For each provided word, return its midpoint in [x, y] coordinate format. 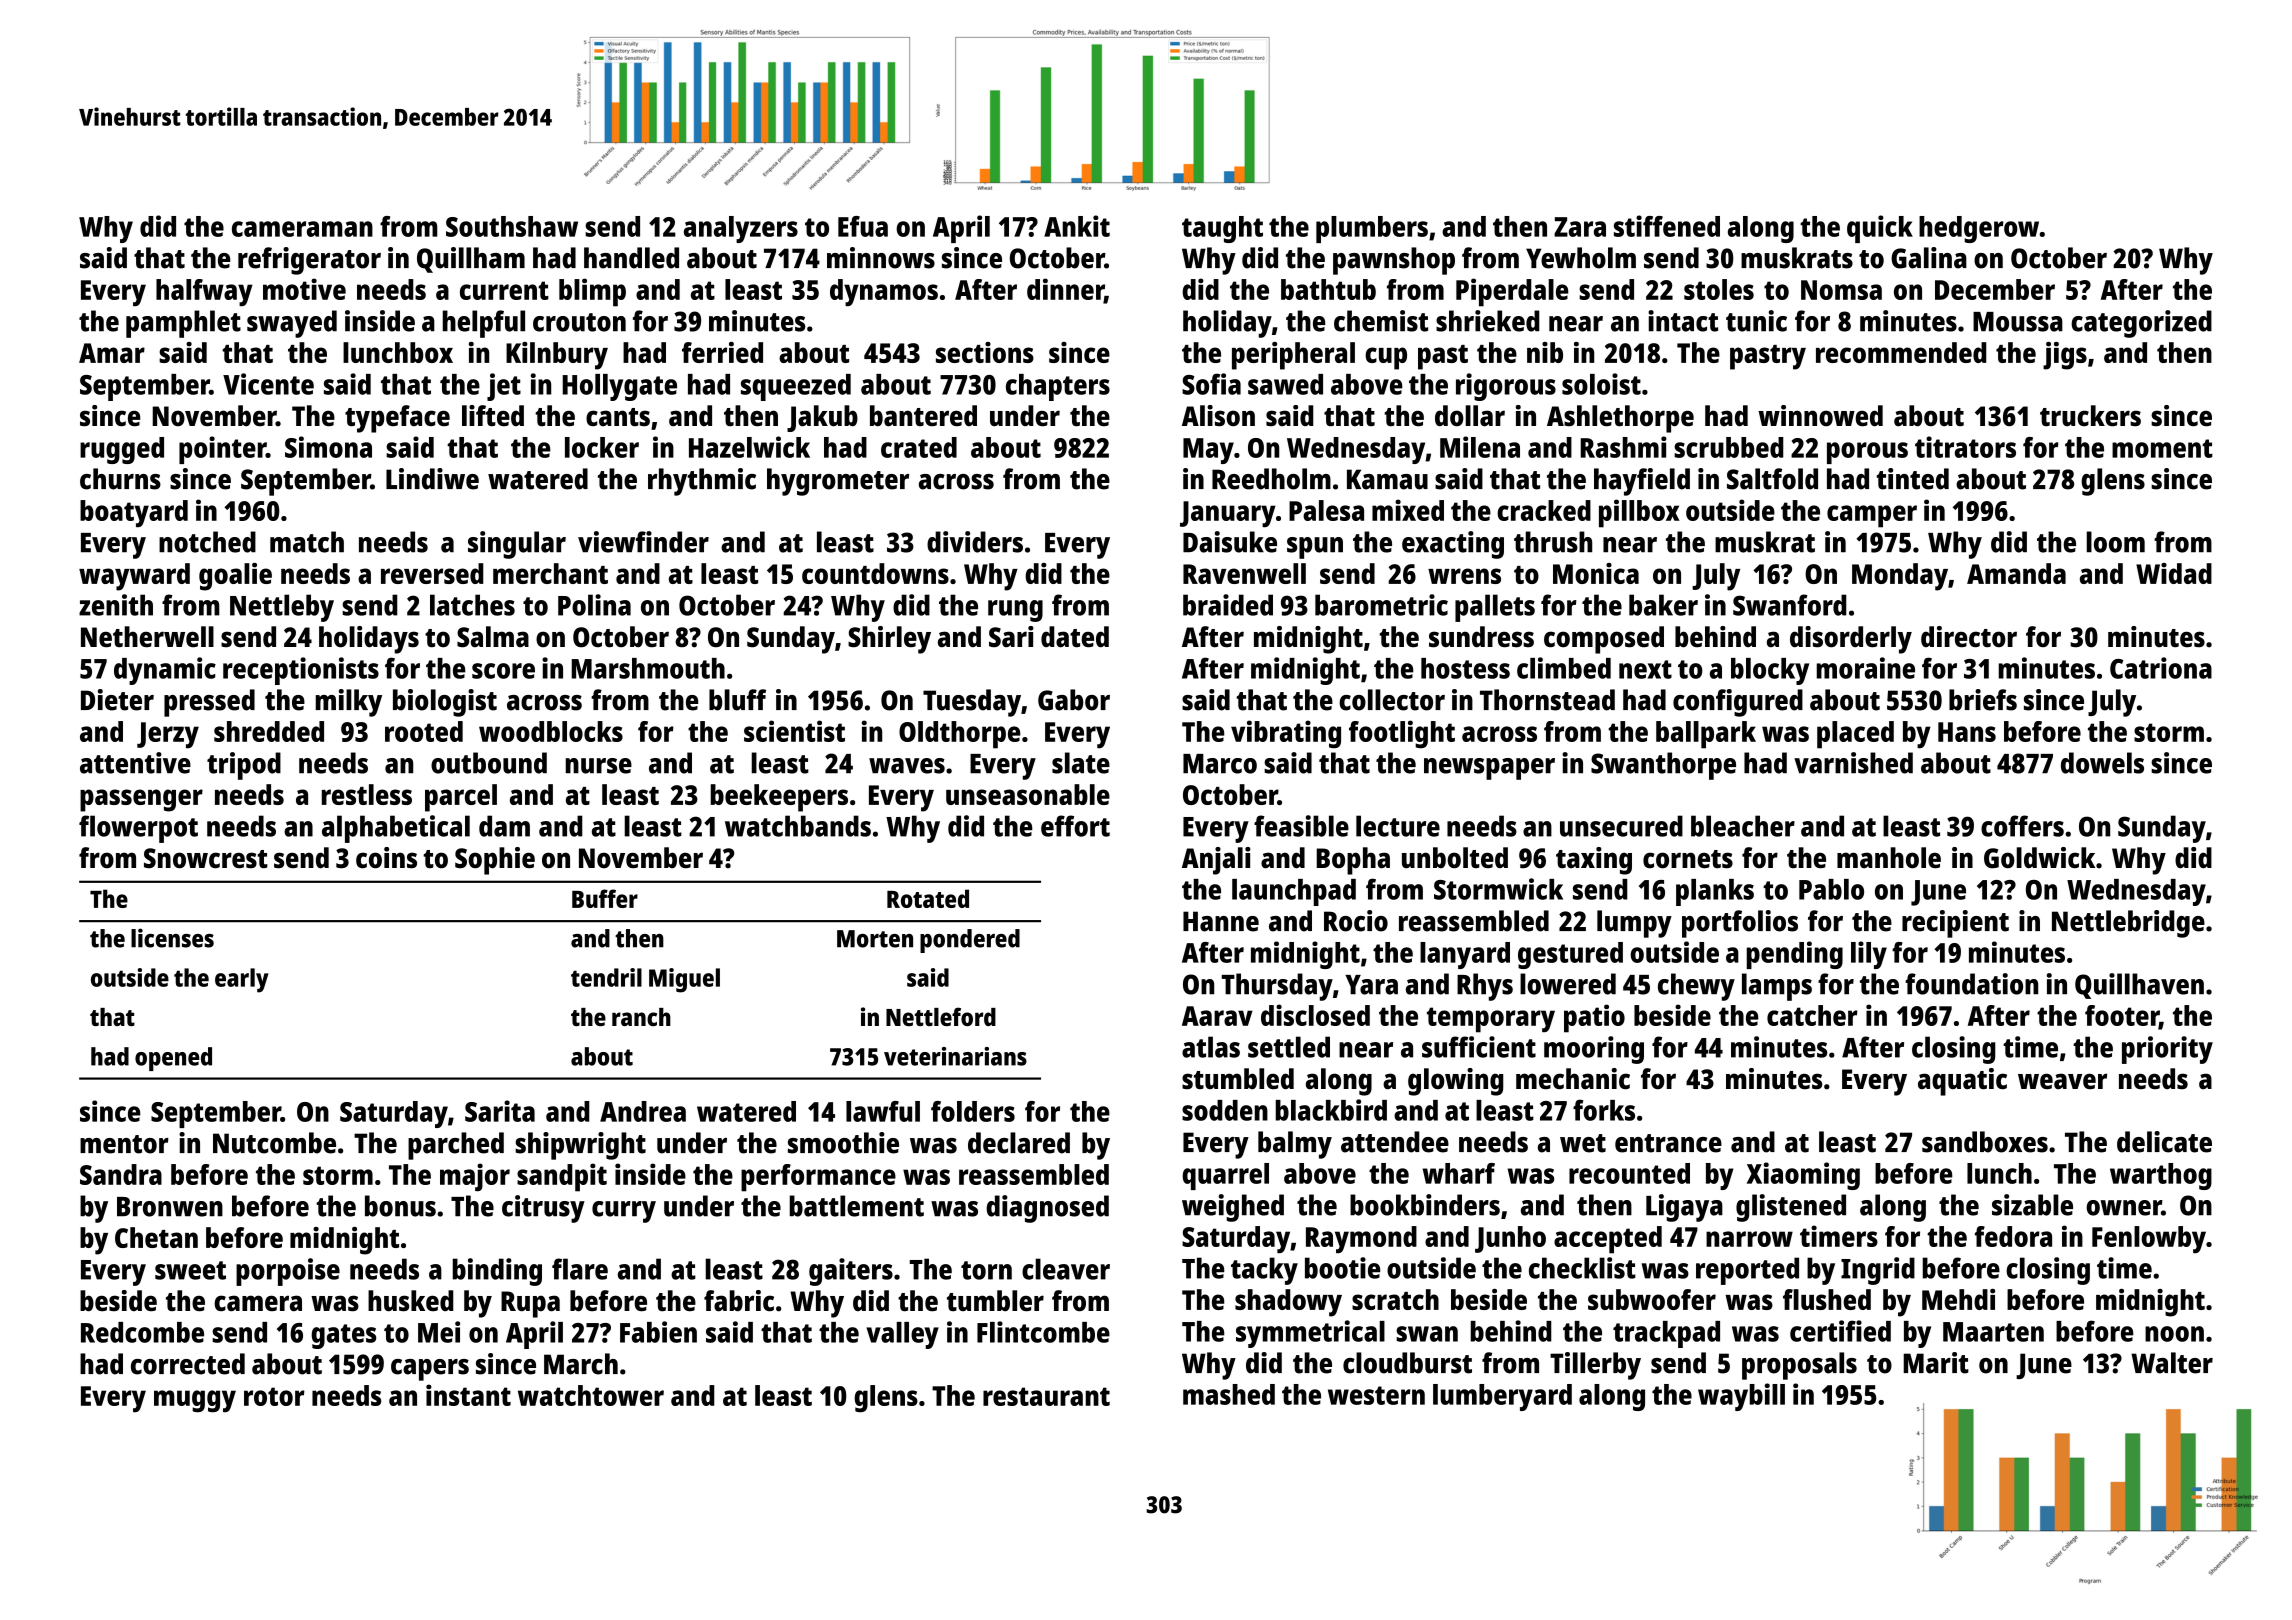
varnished [1853, 763]
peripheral [1293, 356]
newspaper [1489, 769]
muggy [195, 1401]
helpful [483, 324]
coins [386, 858]
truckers [2090, 416]
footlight [1402, 734]
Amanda [2016, 573]
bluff [737, 700]
